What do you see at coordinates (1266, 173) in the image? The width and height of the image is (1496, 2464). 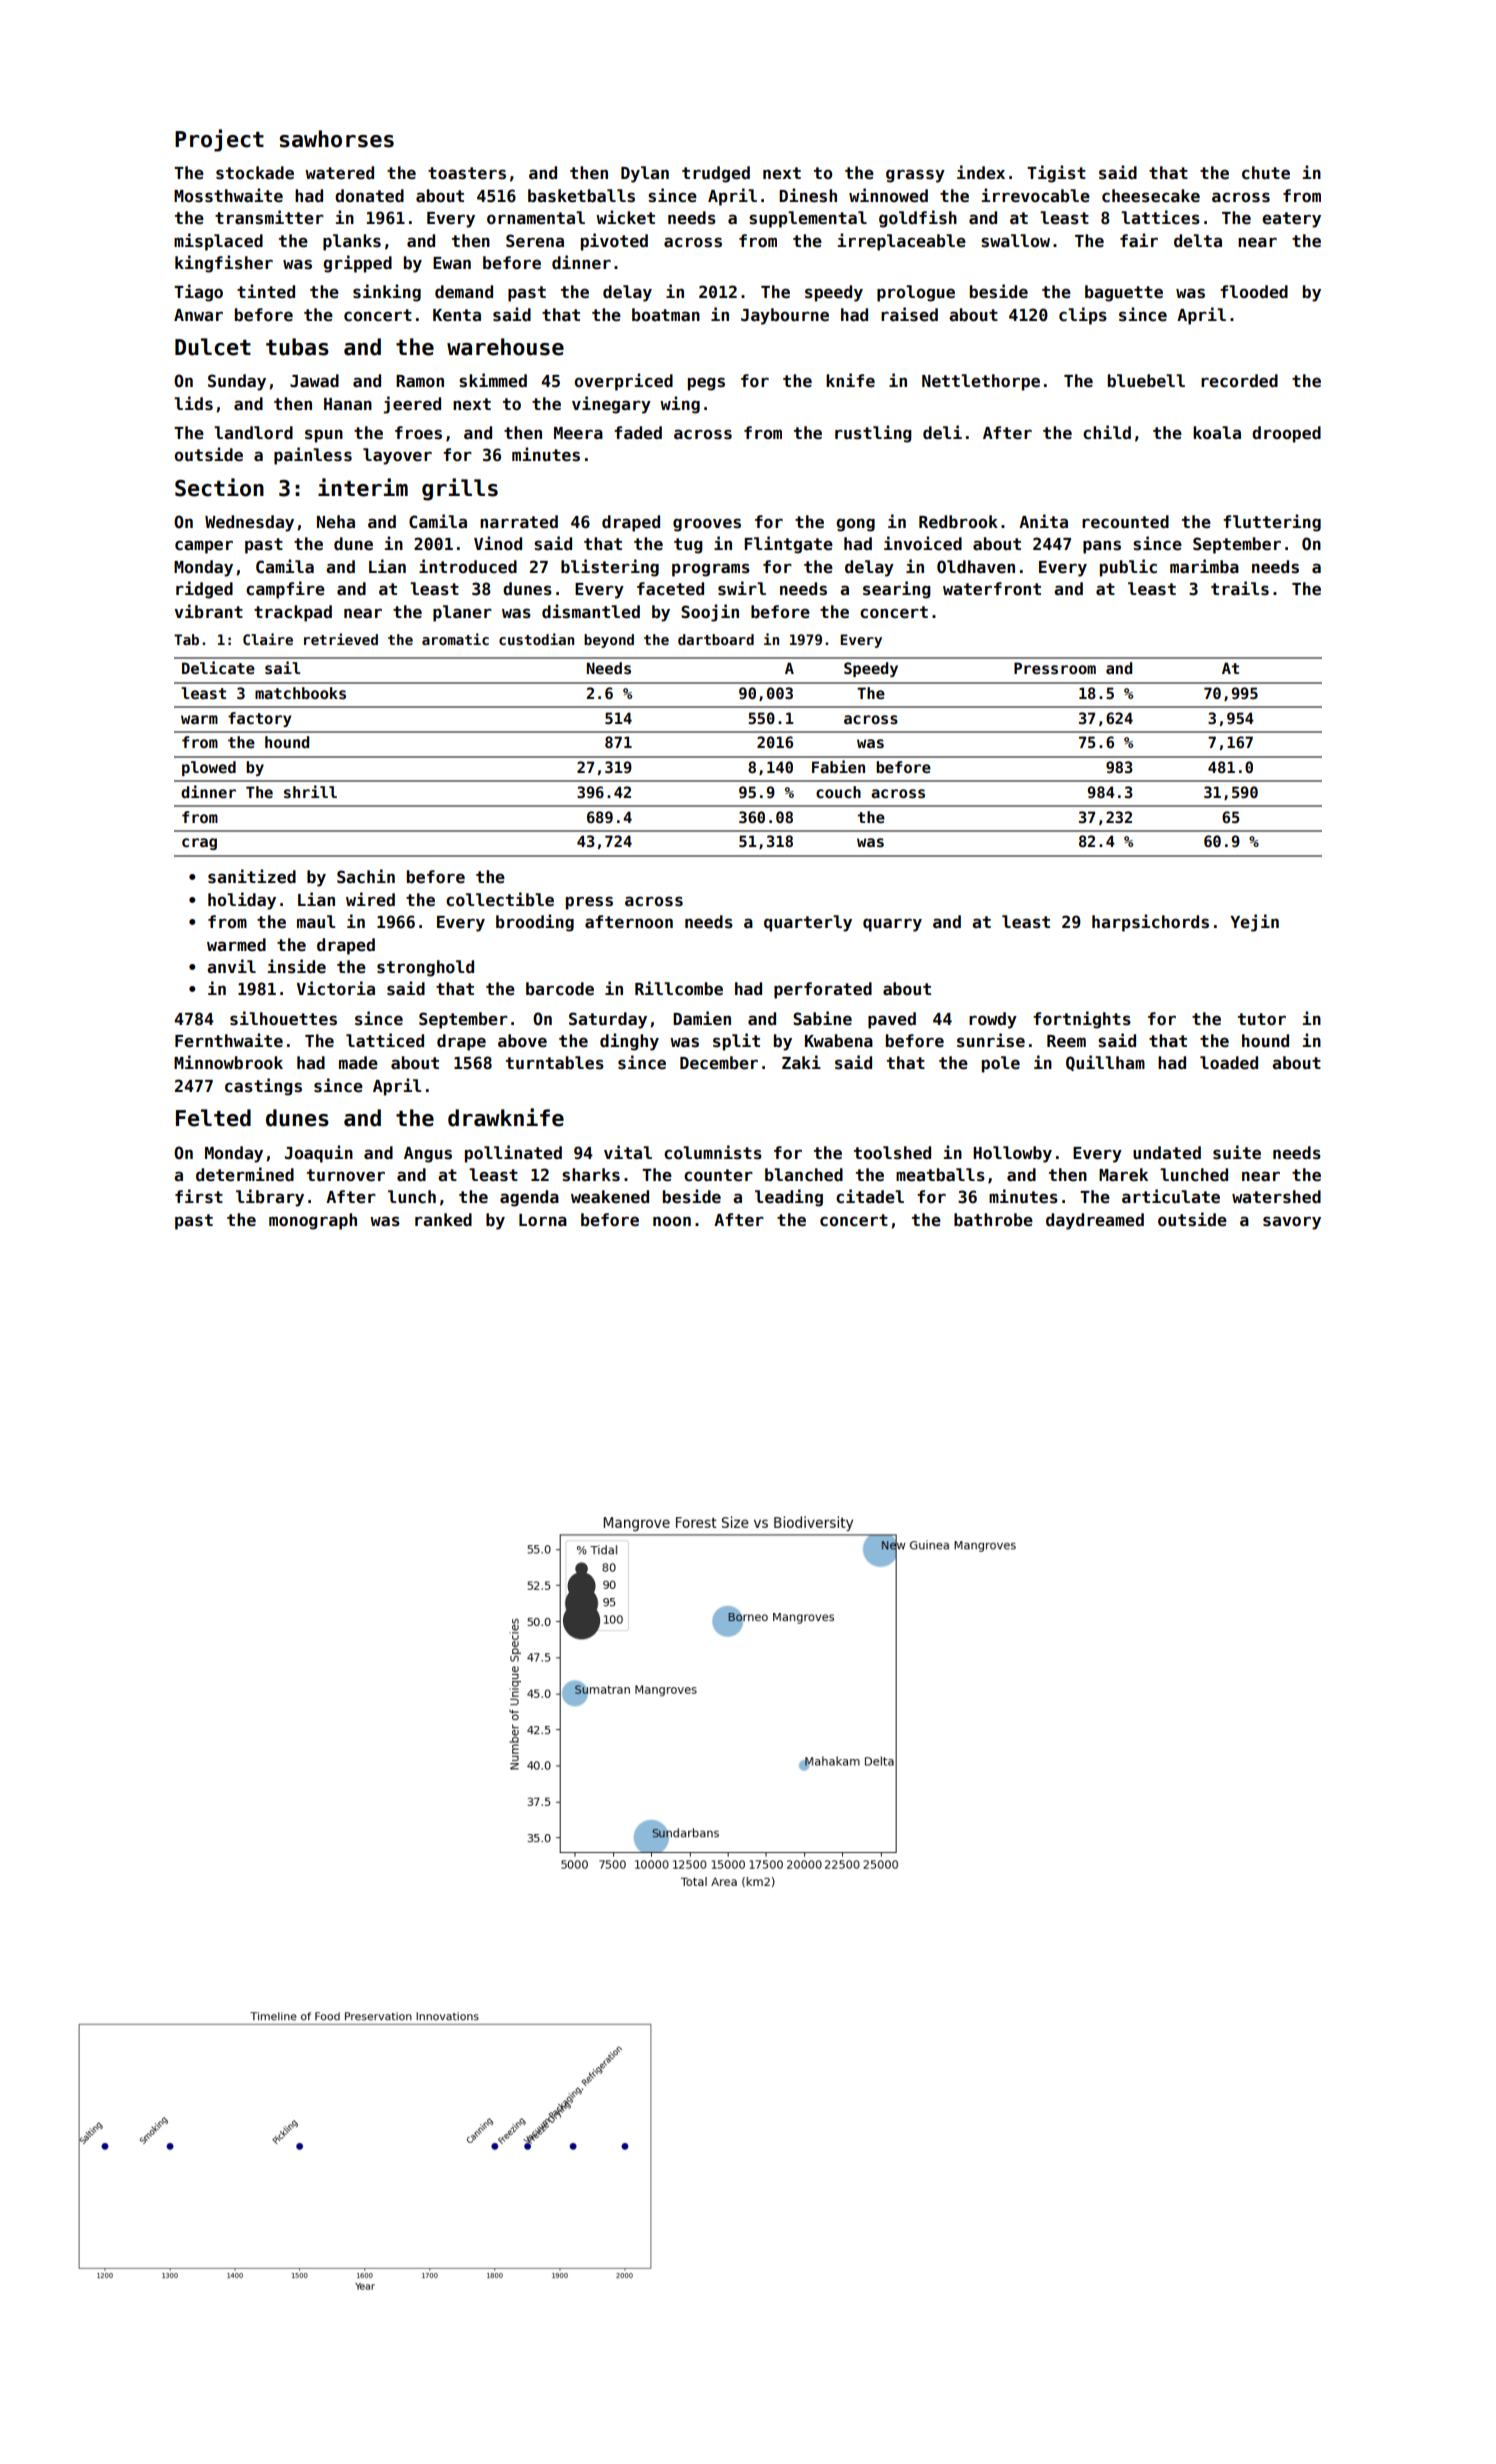 I see `chute` at bounding box center [1266, 173].
